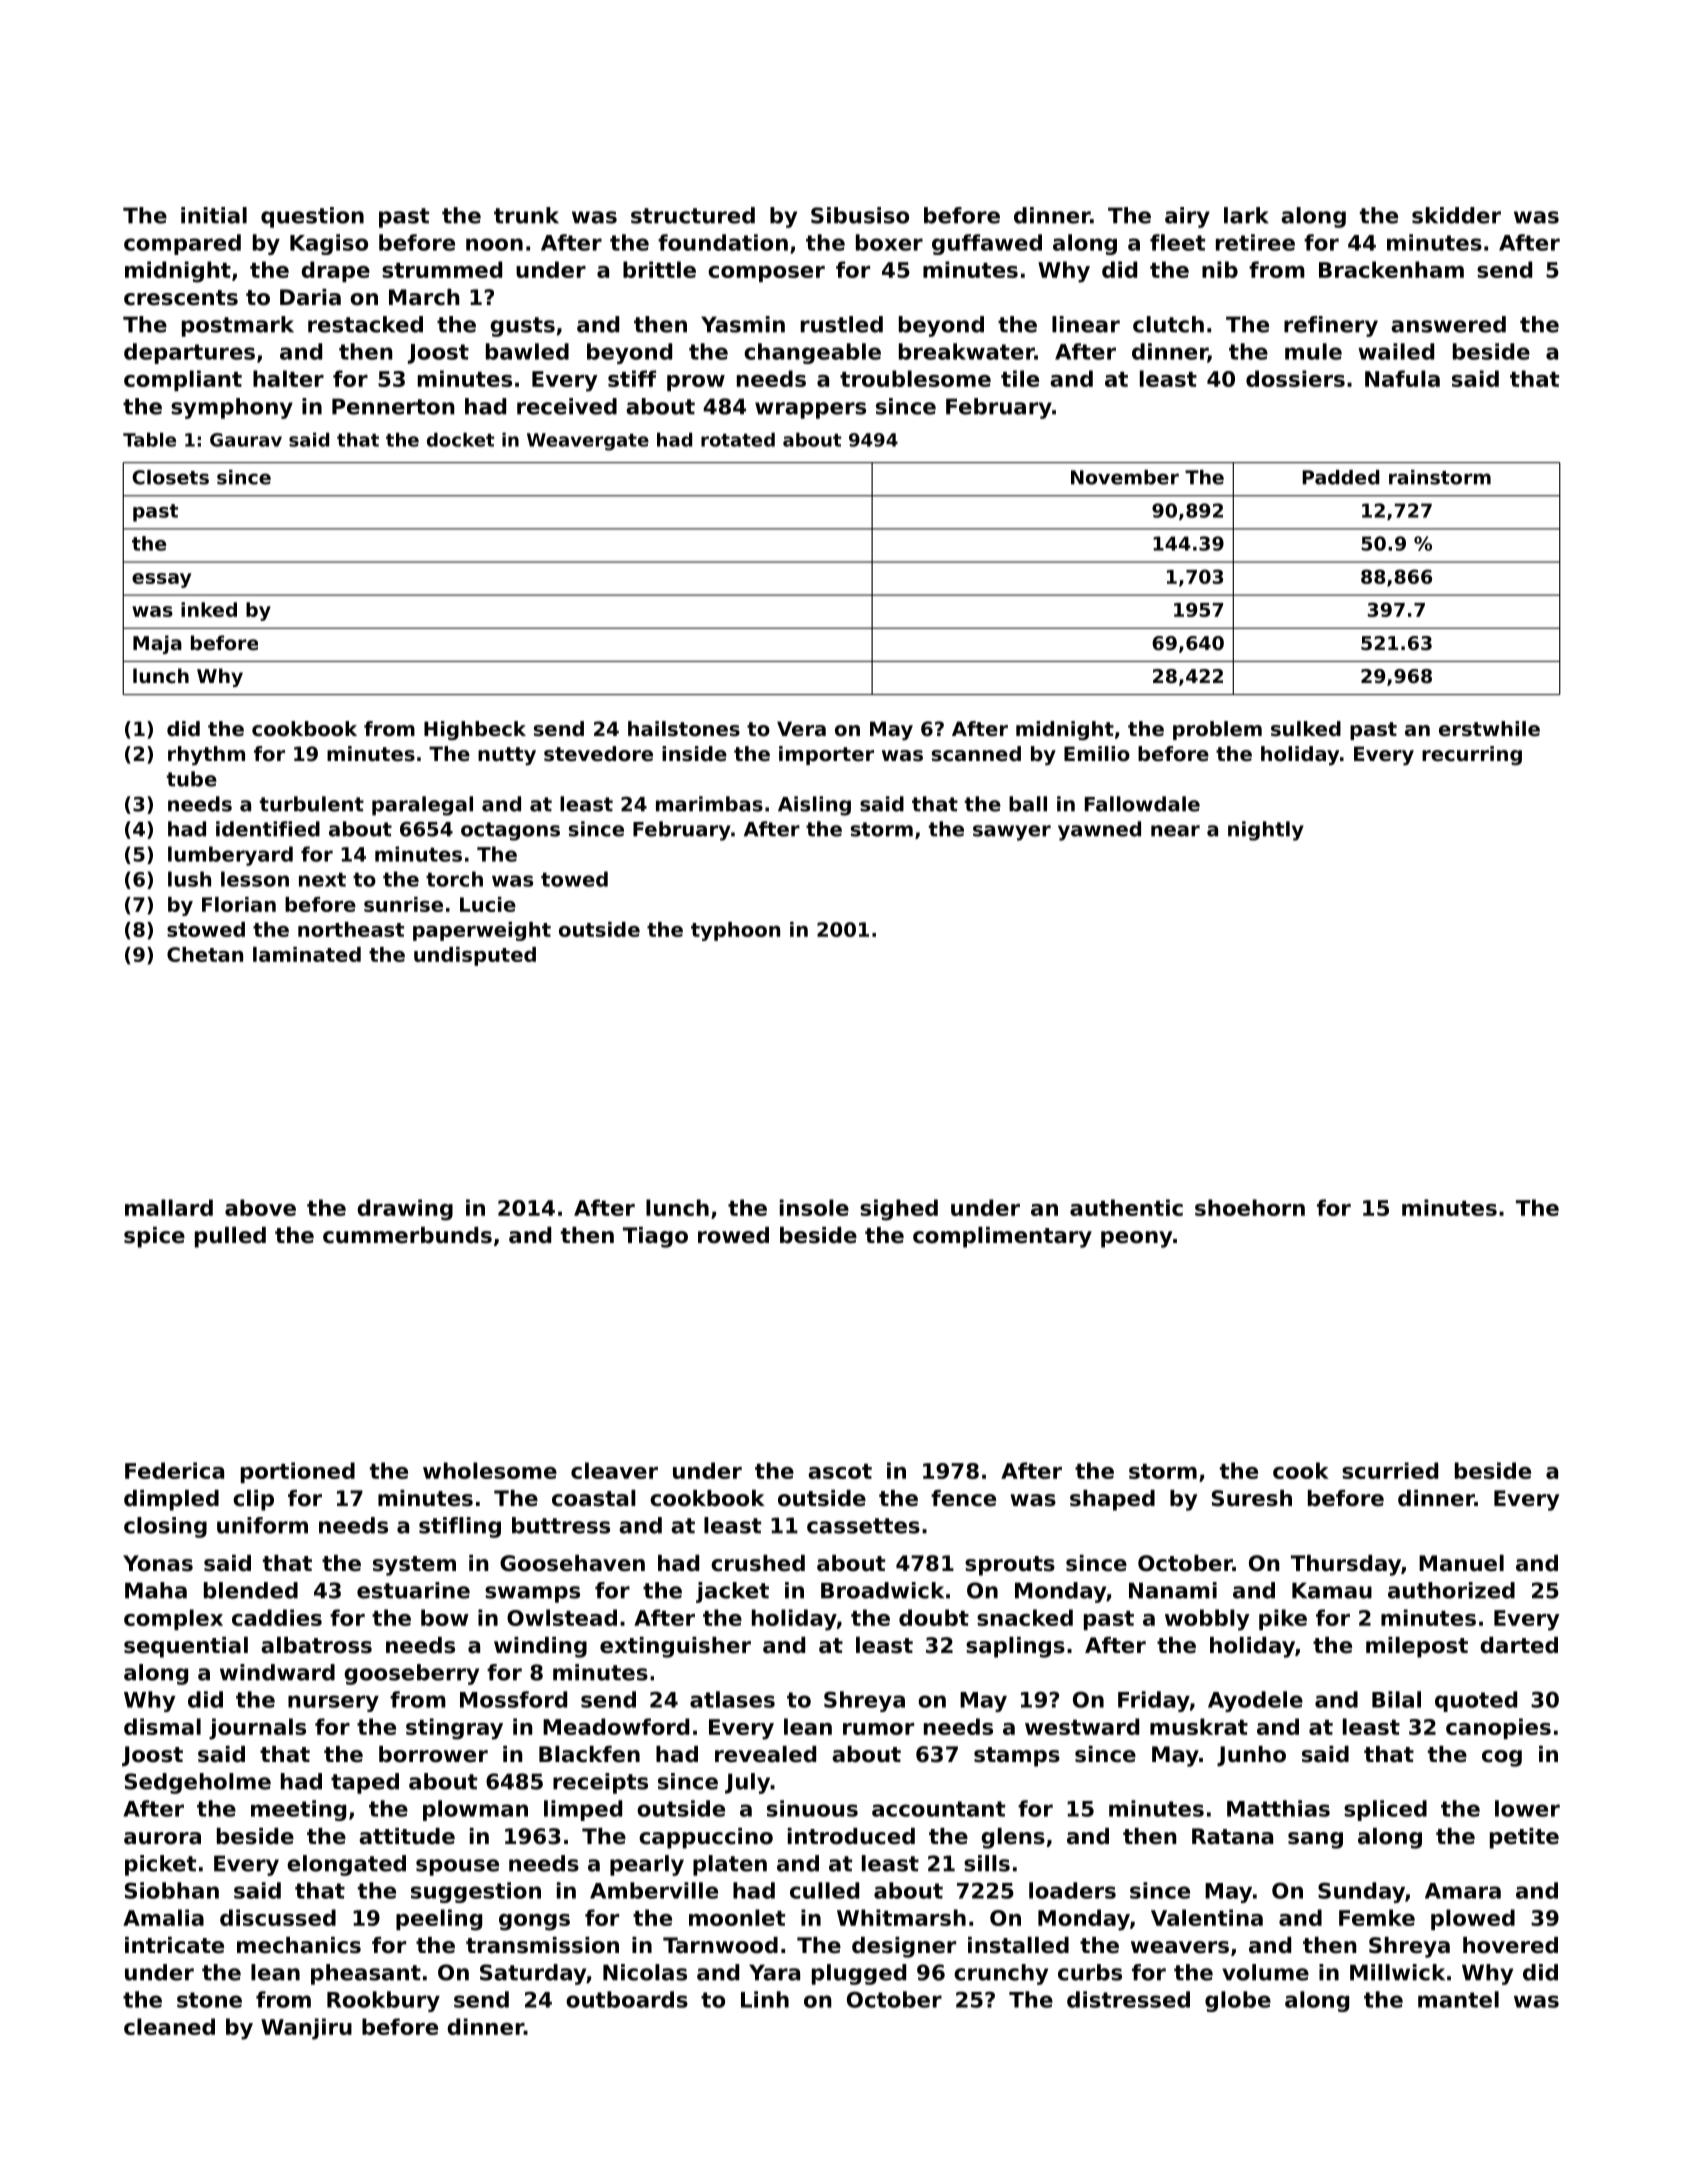 The height and width of the screenshot is (2178, 1683). Describe the element at coordinates (1295, 378) in the screenshot. I see `dossiers` at that location.
